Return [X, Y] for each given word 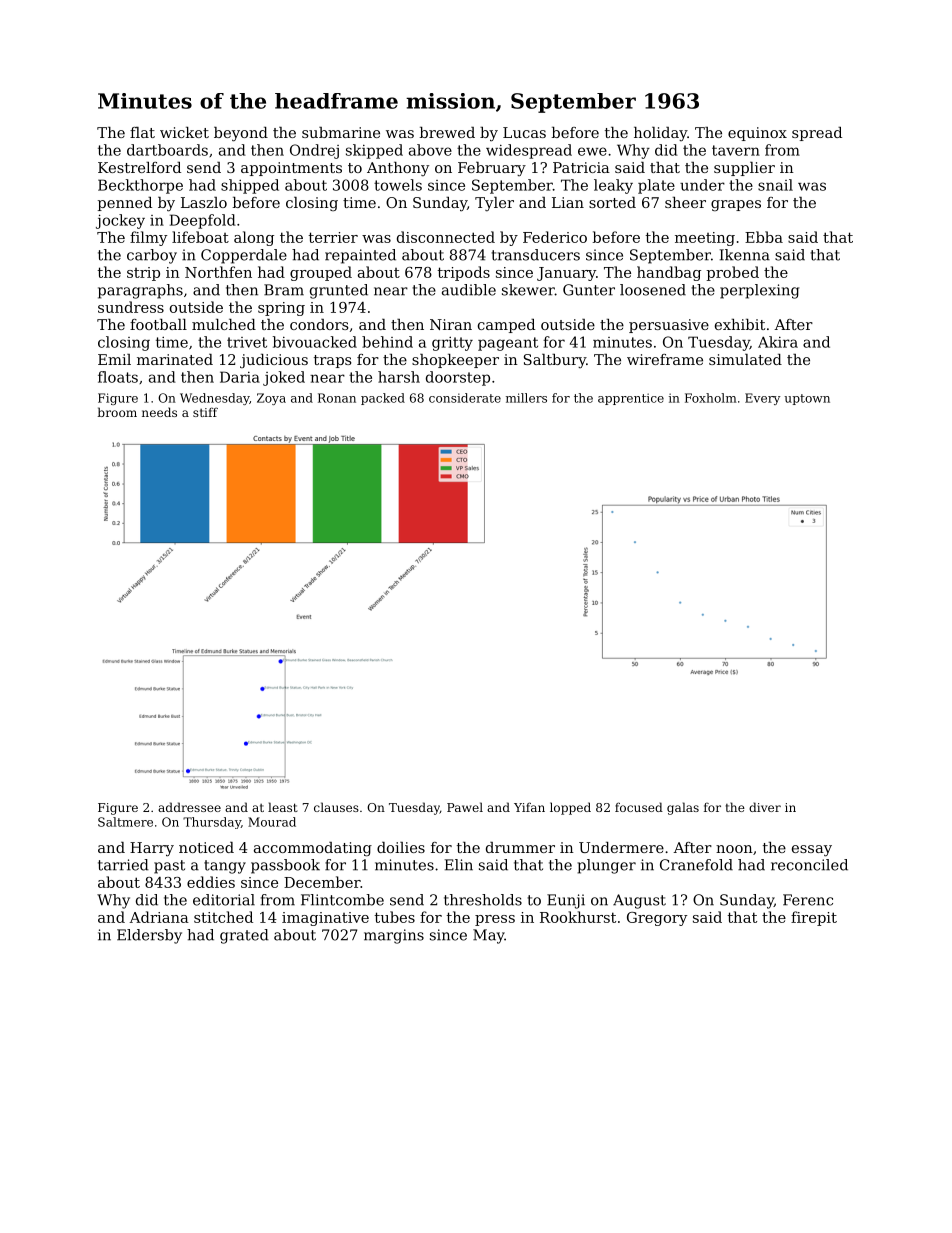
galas [683, 808]
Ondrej [314, 151]
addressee [189, 807]
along [254, 238]
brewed [447, 132]
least [283, 807]
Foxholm [711, 398]
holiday [660, 134]
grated [244, 936]
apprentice [631, 399]
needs [159, 412]
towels [398, 185]
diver [765, 807]
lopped [570, 808]
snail [775, 185]
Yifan [529, 807]
